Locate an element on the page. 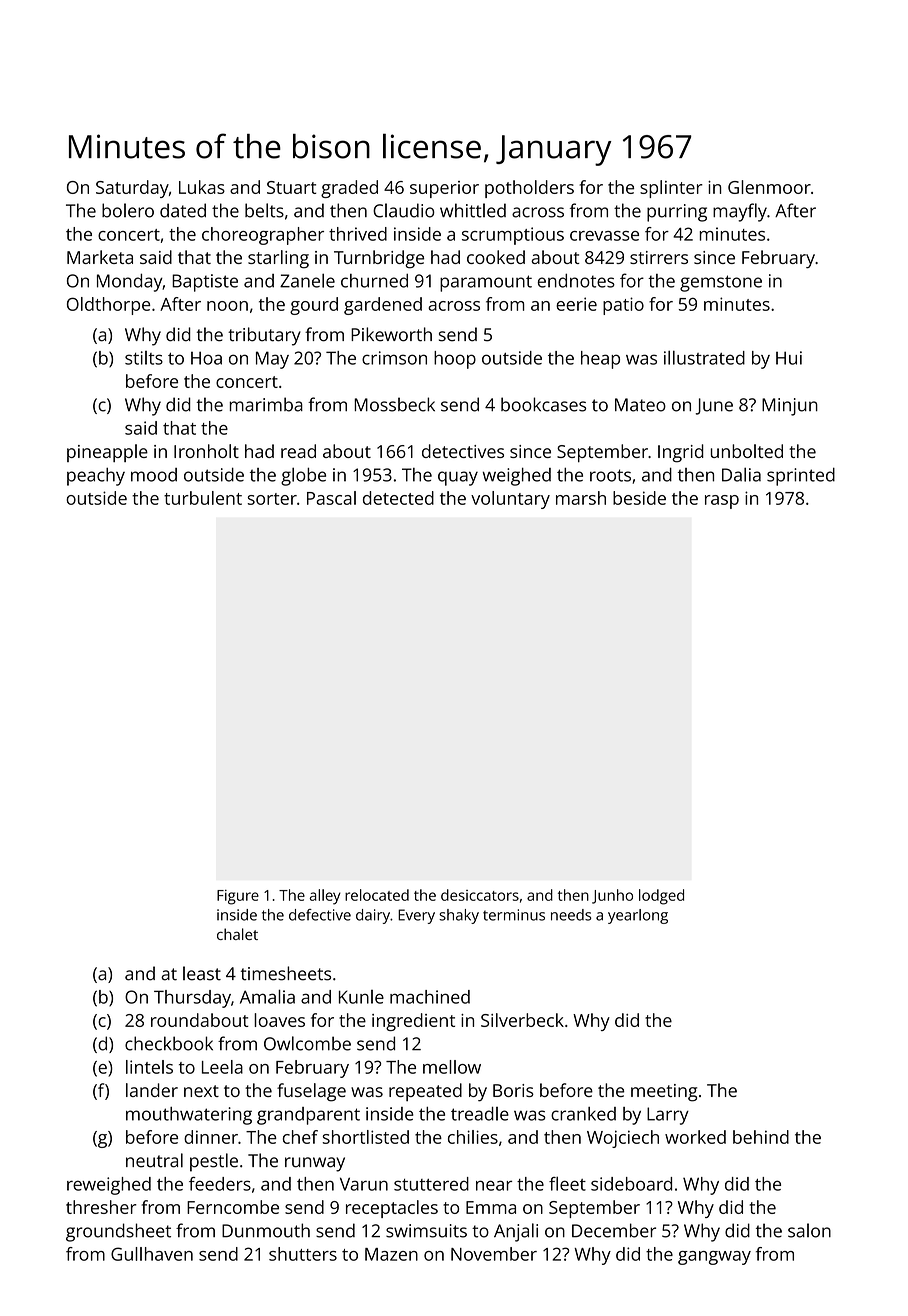 The image size is (908, 1316). sprinted is located at coordinates (801, 476).
